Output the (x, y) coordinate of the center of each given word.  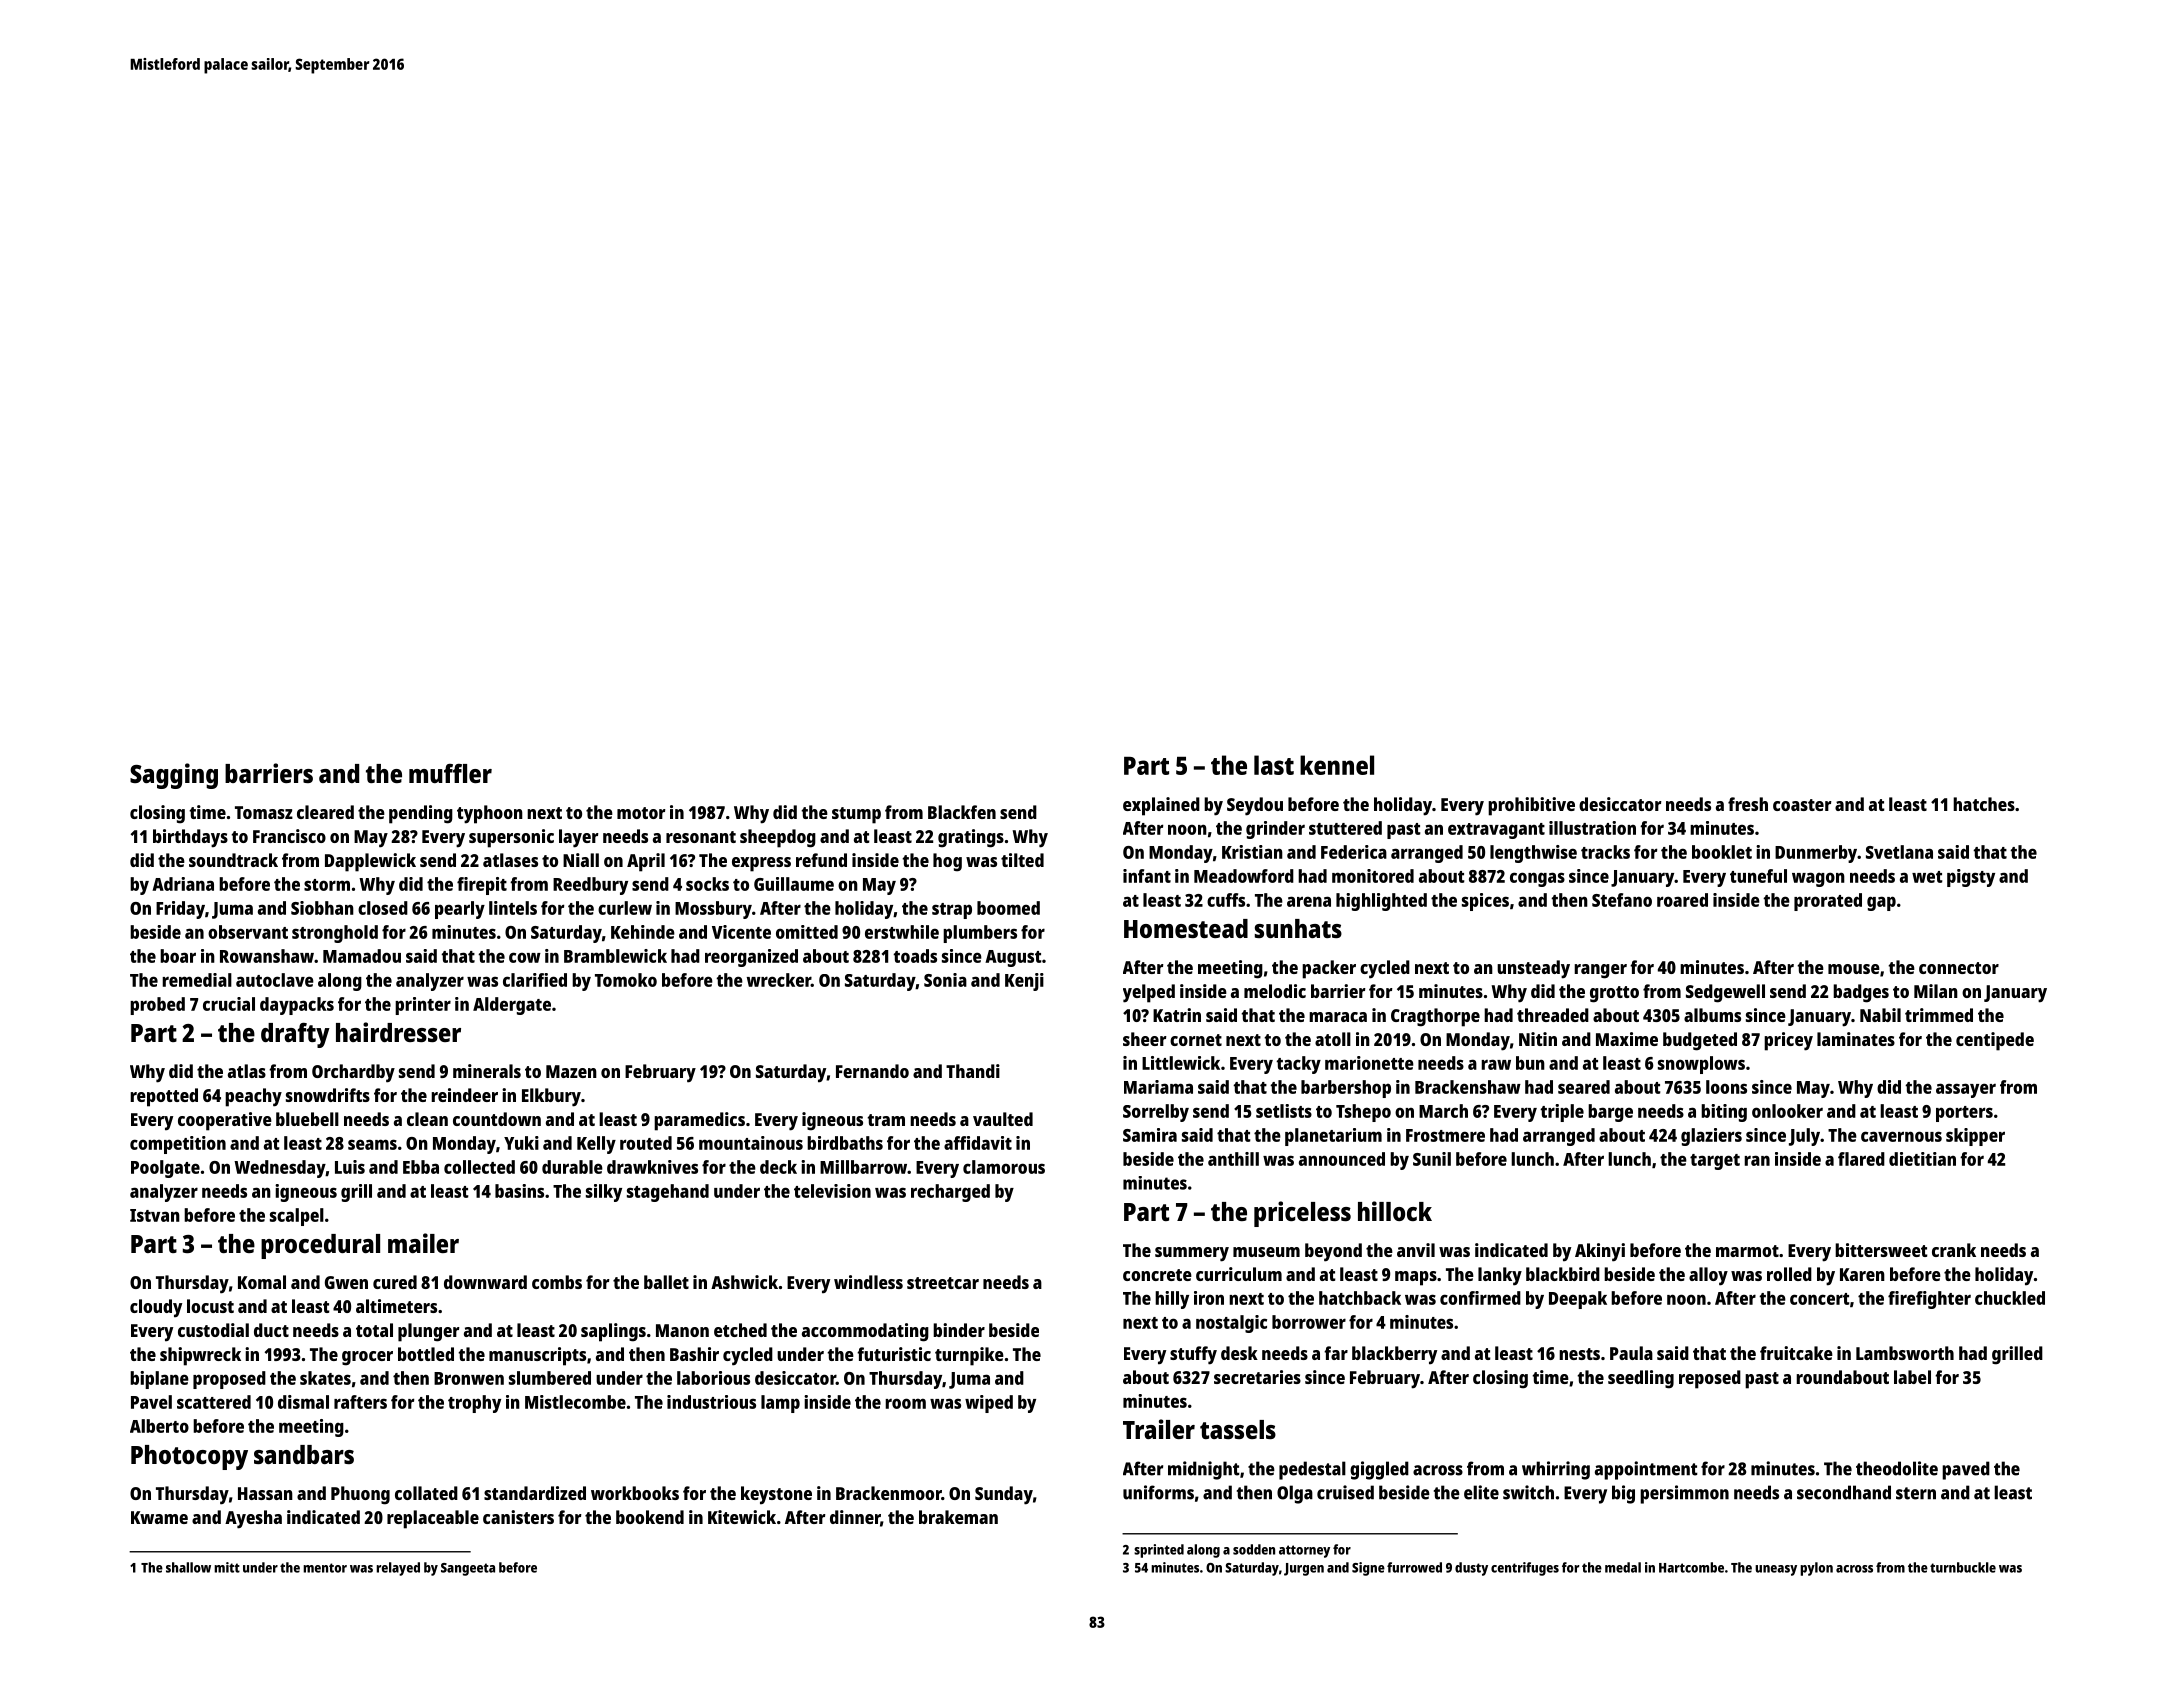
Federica (1354, 852)
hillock (1395, 1211)
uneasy (1776, 1570)
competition (178, 1145)
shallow (188, 1567)
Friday (180, 910)
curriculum (1239, 1274)
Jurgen (1304, 1569)
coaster (1802, 805)
